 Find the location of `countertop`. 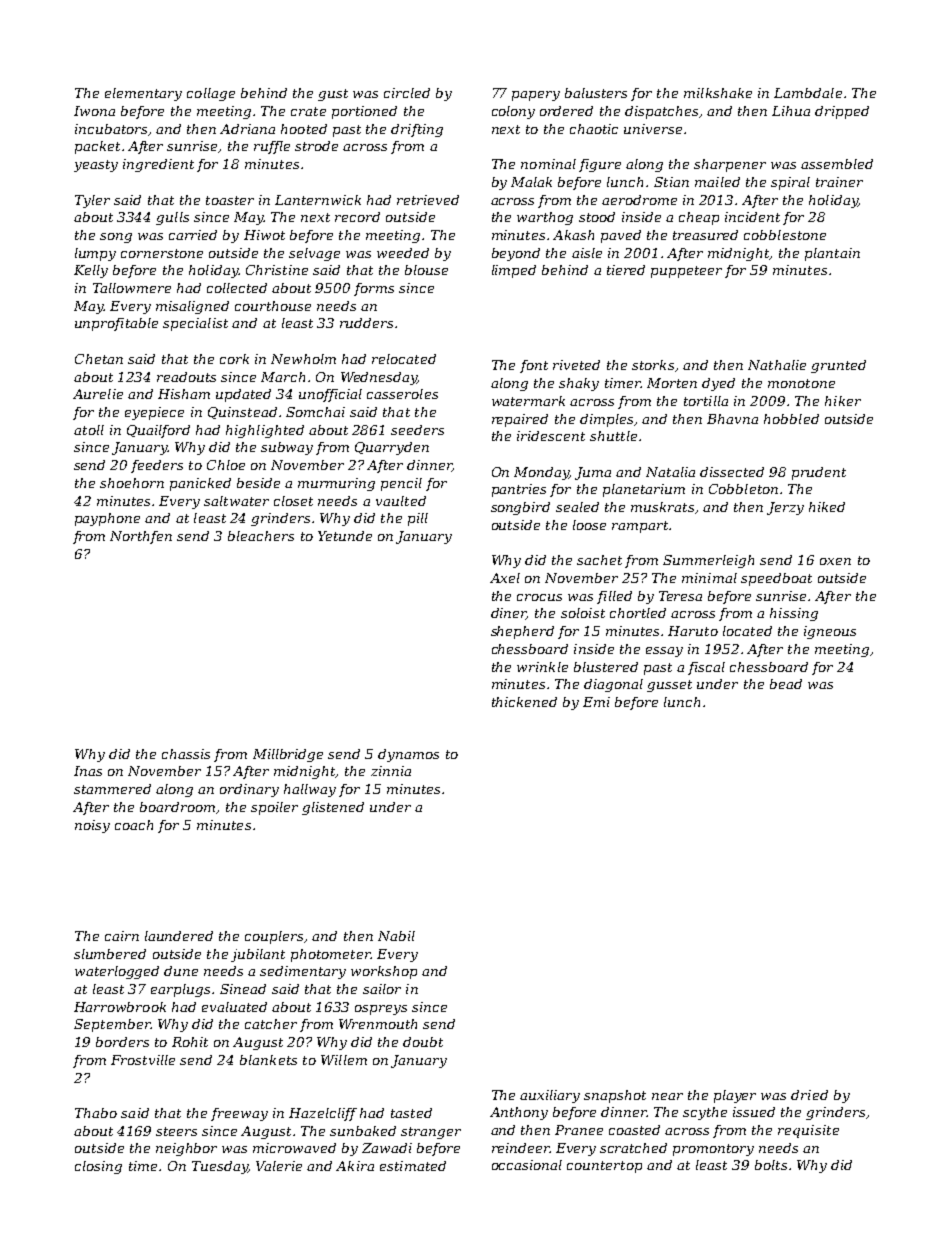

countertop is located at coordinates (604, 1167).
